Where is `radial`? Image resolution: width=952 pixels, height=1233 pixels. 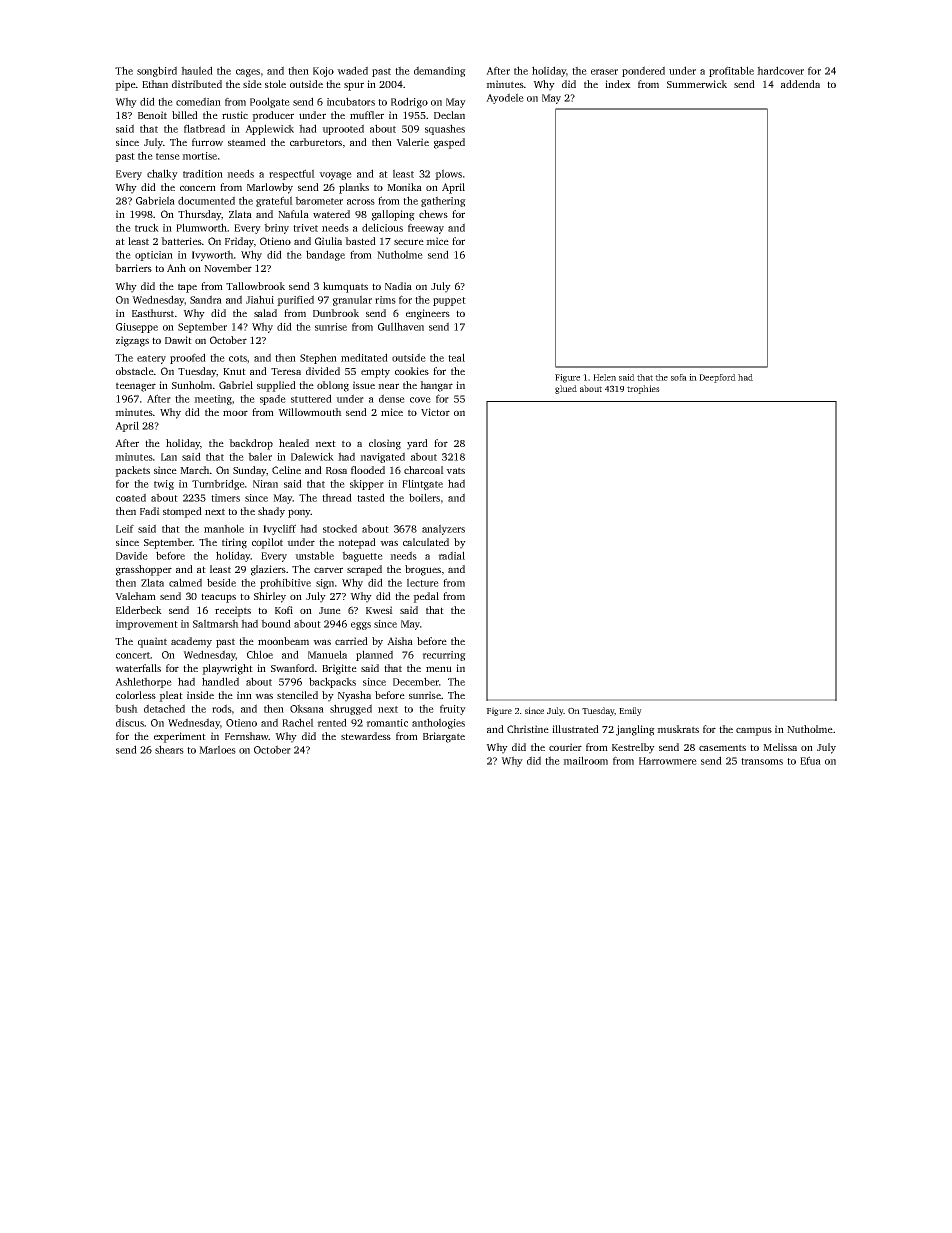
radial is located at coordinates (451, 555).
